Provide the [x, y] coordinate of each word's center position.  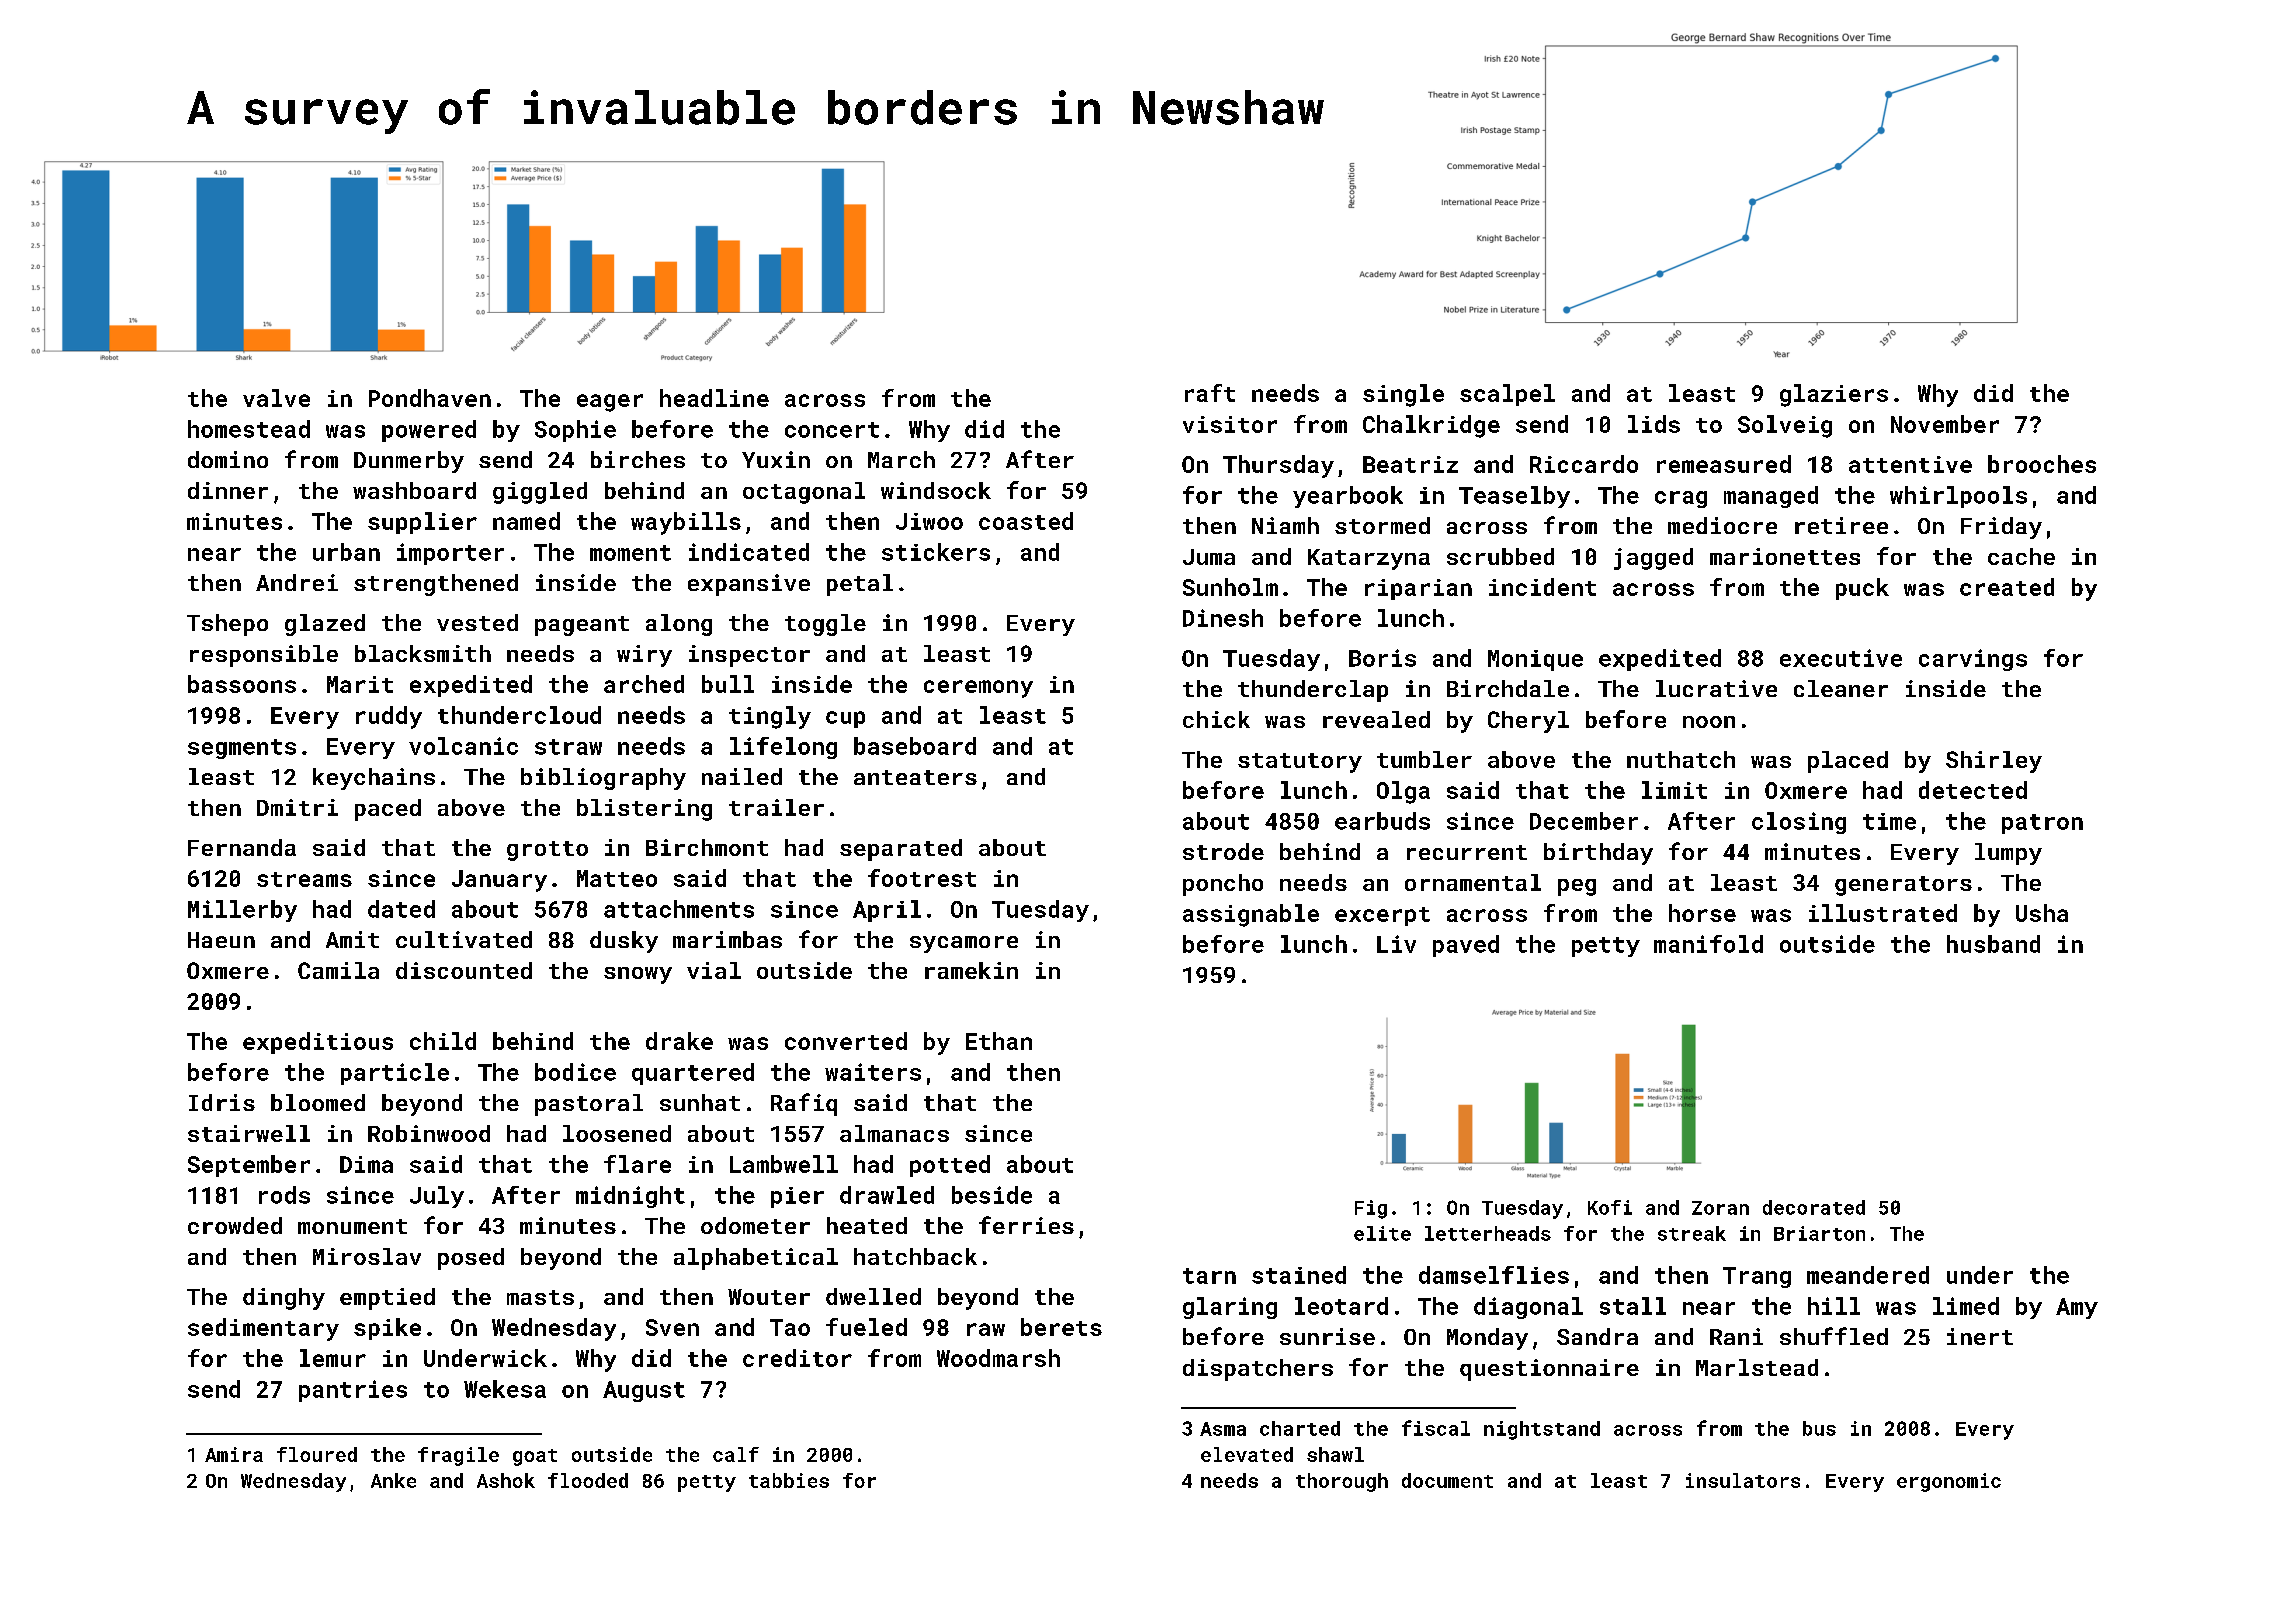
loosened [617, 1133]
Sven [672, 1327]
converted [846, 1041]
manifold [1708, 944]
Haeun [221, 940]
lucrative [1716, 688]
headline [714, 398]
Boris [1382, 658]
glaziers [1834, 395]
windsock [936, 490]
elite [1382, 1233]
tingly [770, 717]
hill [1834, 1306]
